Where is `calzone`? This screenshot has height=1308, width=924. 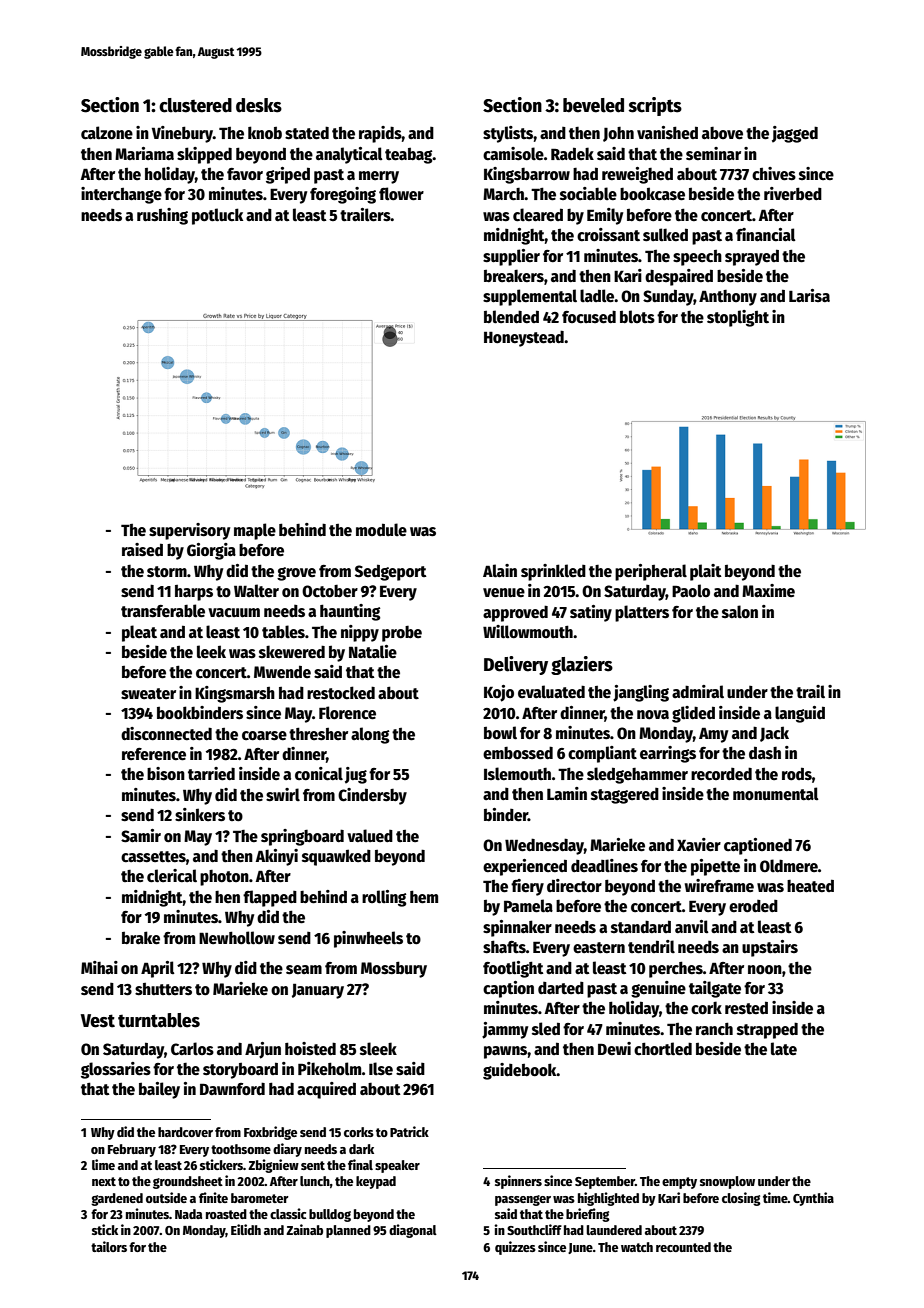 calzone is located at coordinates (107, 133).
